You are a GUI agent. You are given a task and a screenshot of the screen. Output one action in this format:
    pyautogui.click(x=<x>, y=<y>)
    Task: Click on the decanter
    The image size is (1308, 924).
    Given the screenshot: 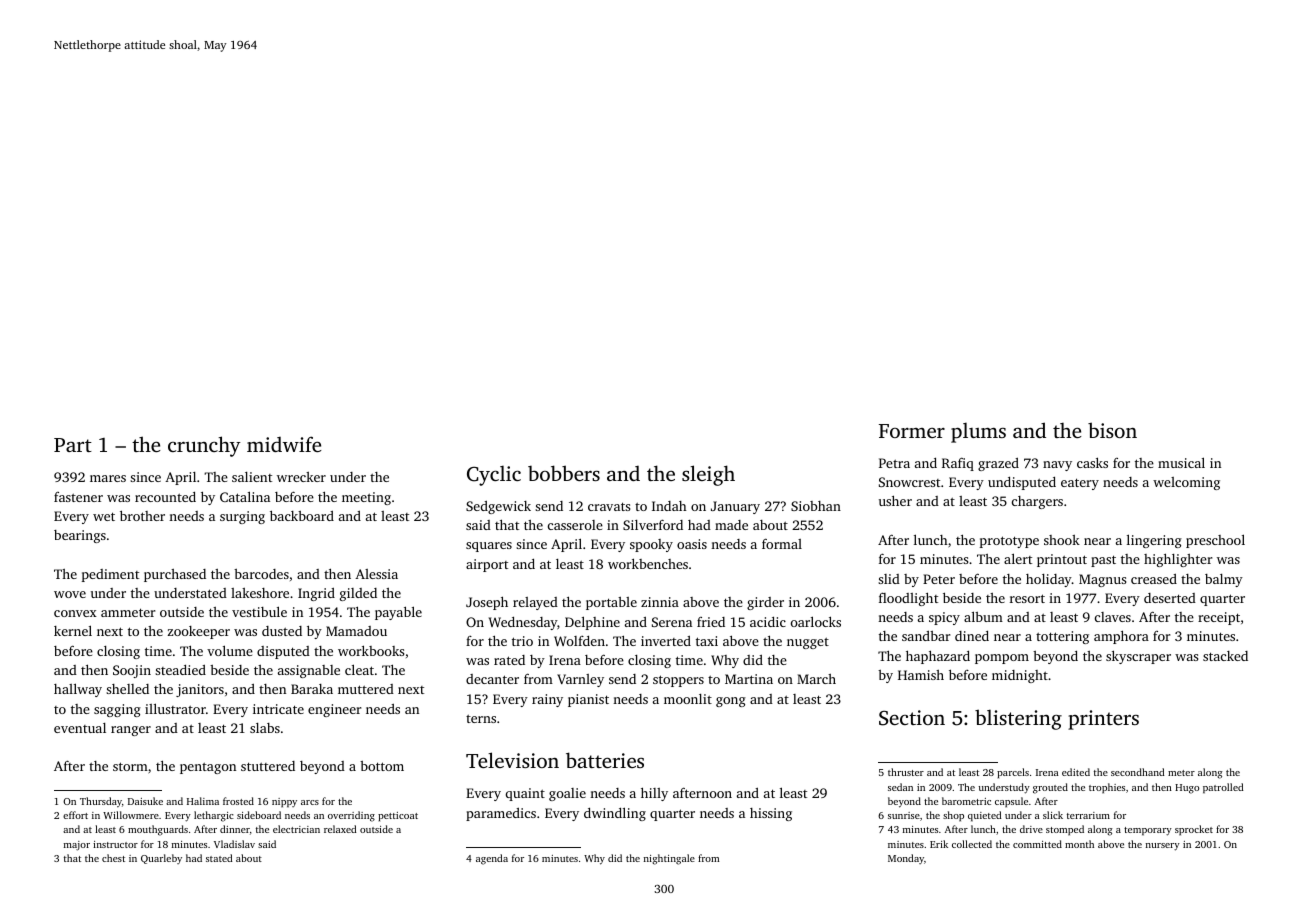 What is the action you would take?
    pyautogui.click(x=492, y=679)
